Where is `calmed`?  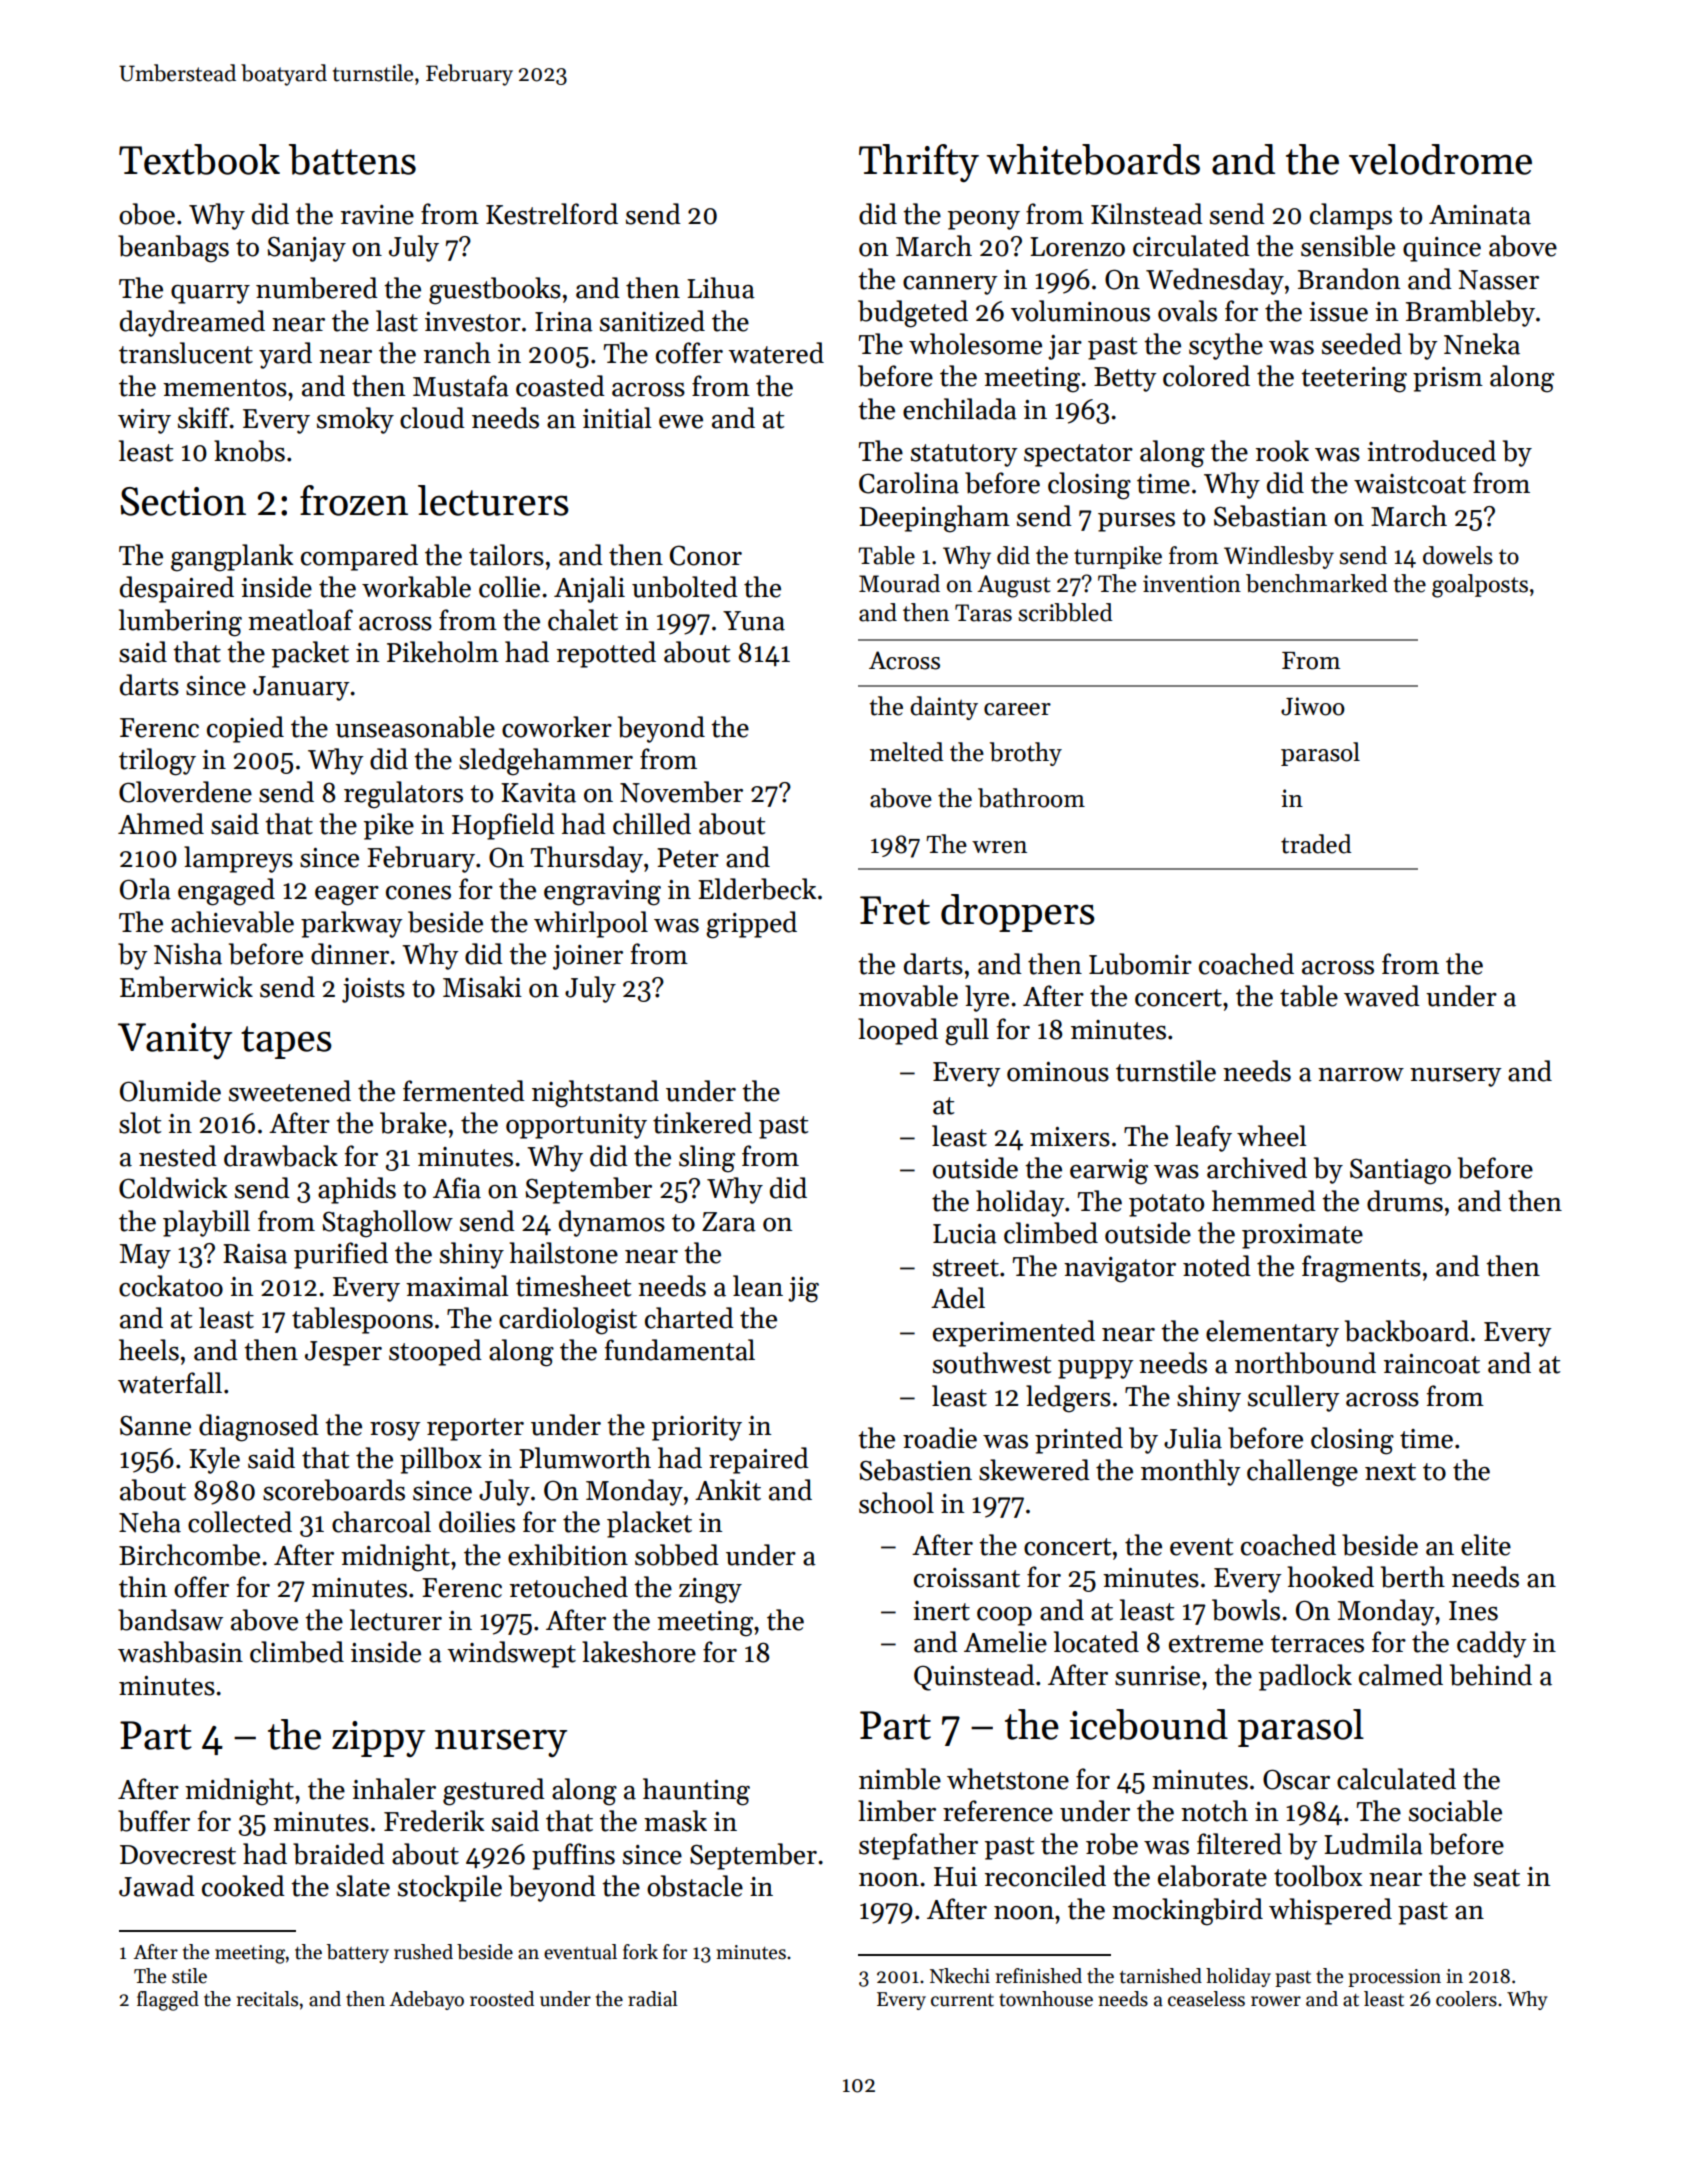 calmed is located at coordinates (1401, 1675).
